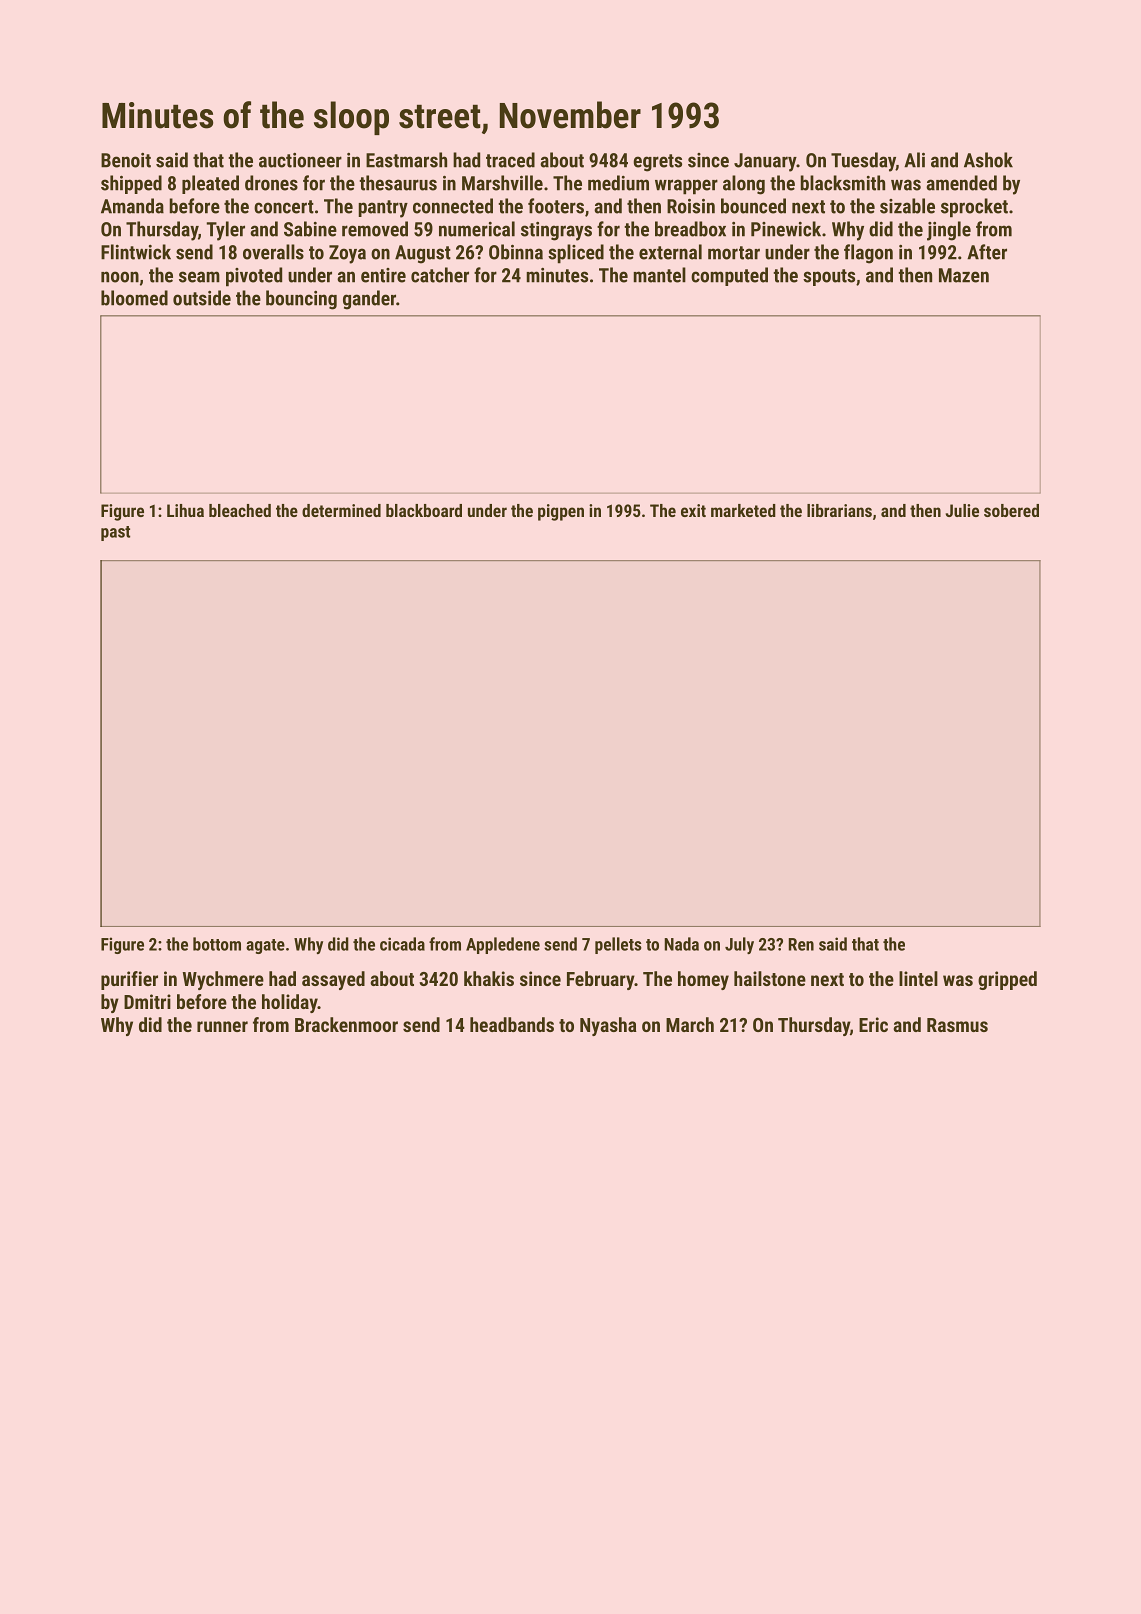 The image size is (1141, 1614). Describe the element at coordinates (240, 510) in the screenshot. I see `bleached` at that location.
